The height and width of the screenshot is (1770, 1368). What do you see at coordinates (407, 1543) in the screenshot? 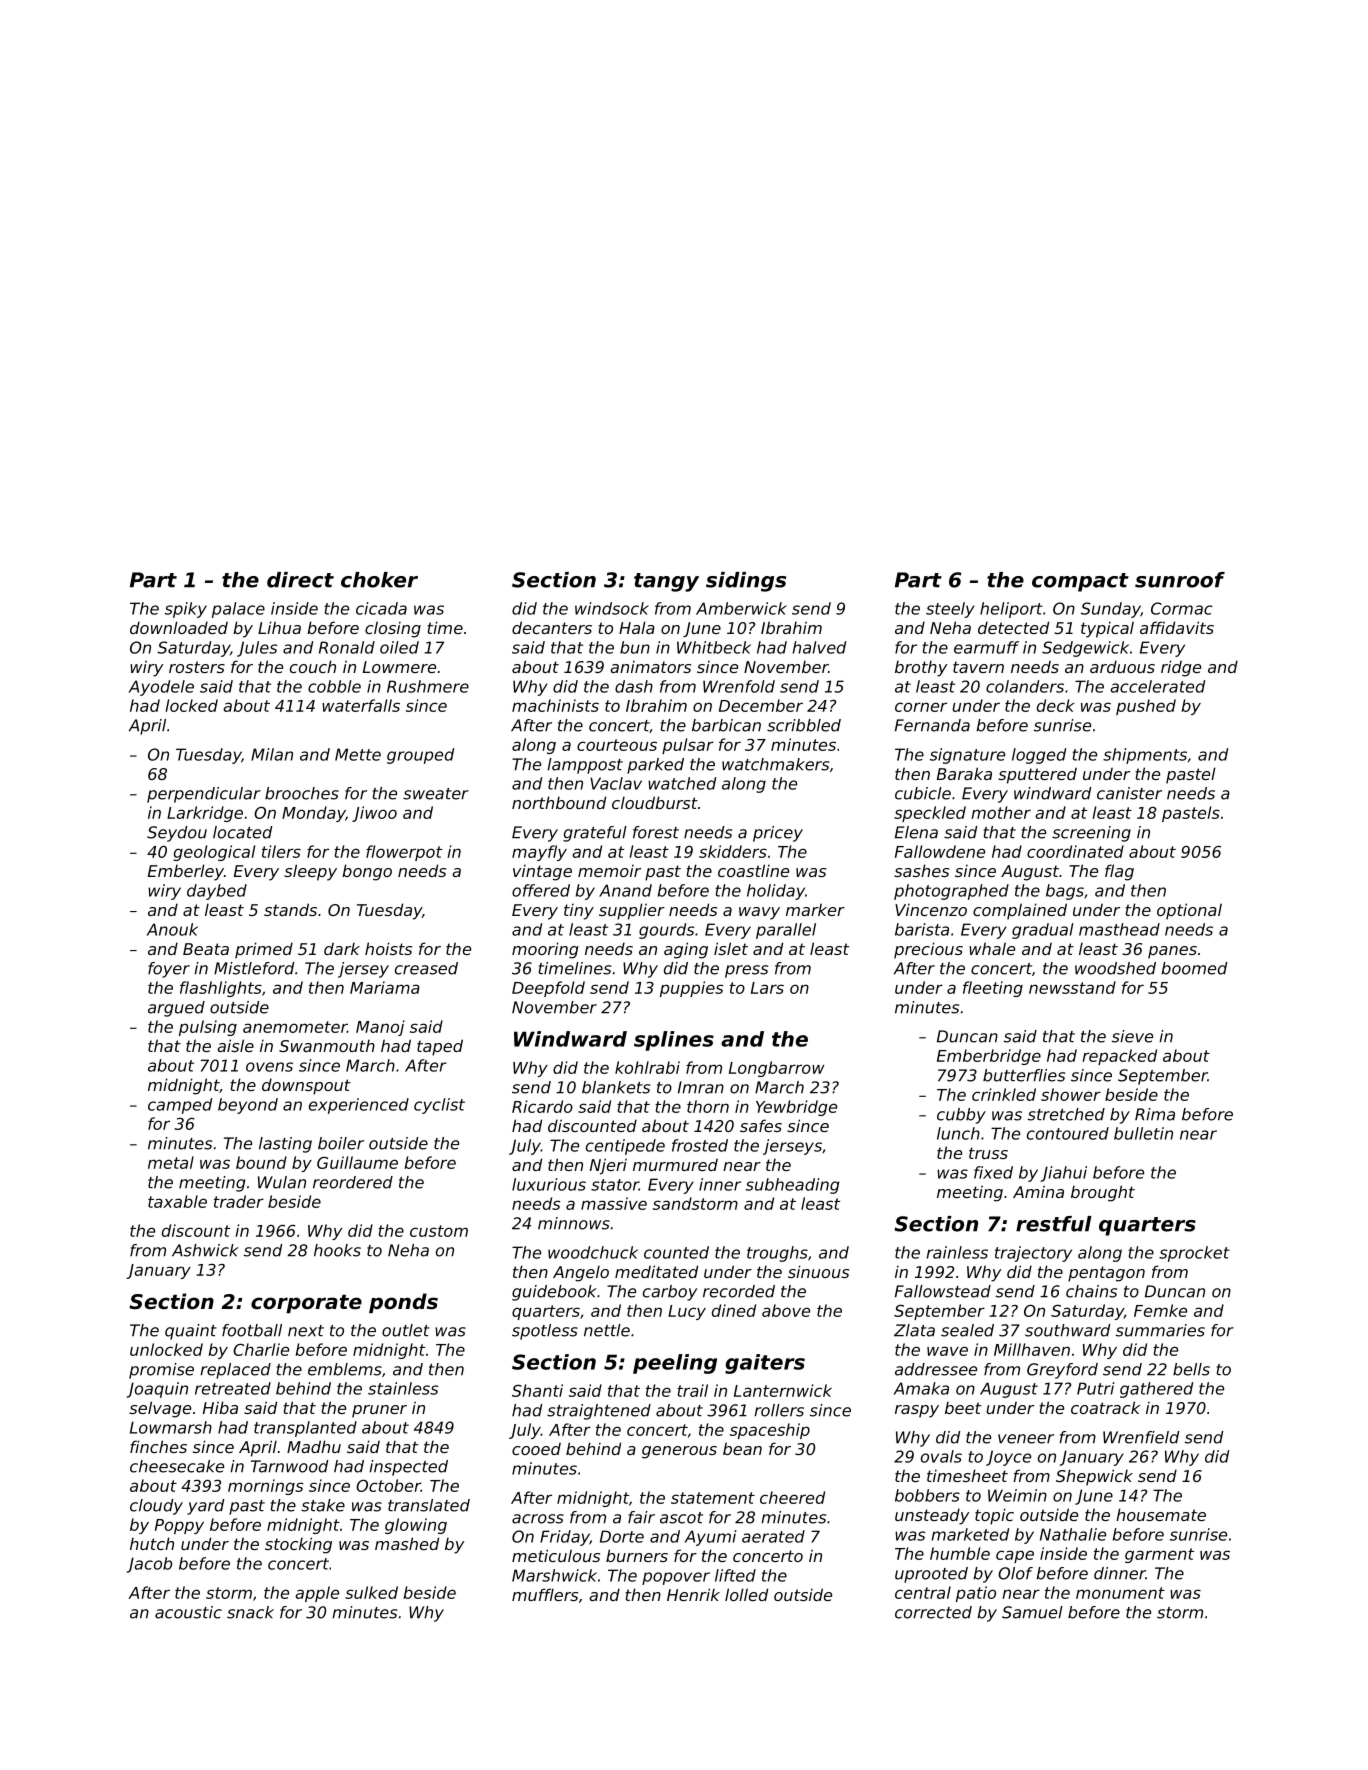
I see `mashed` at bounding box center [407, 1543].
